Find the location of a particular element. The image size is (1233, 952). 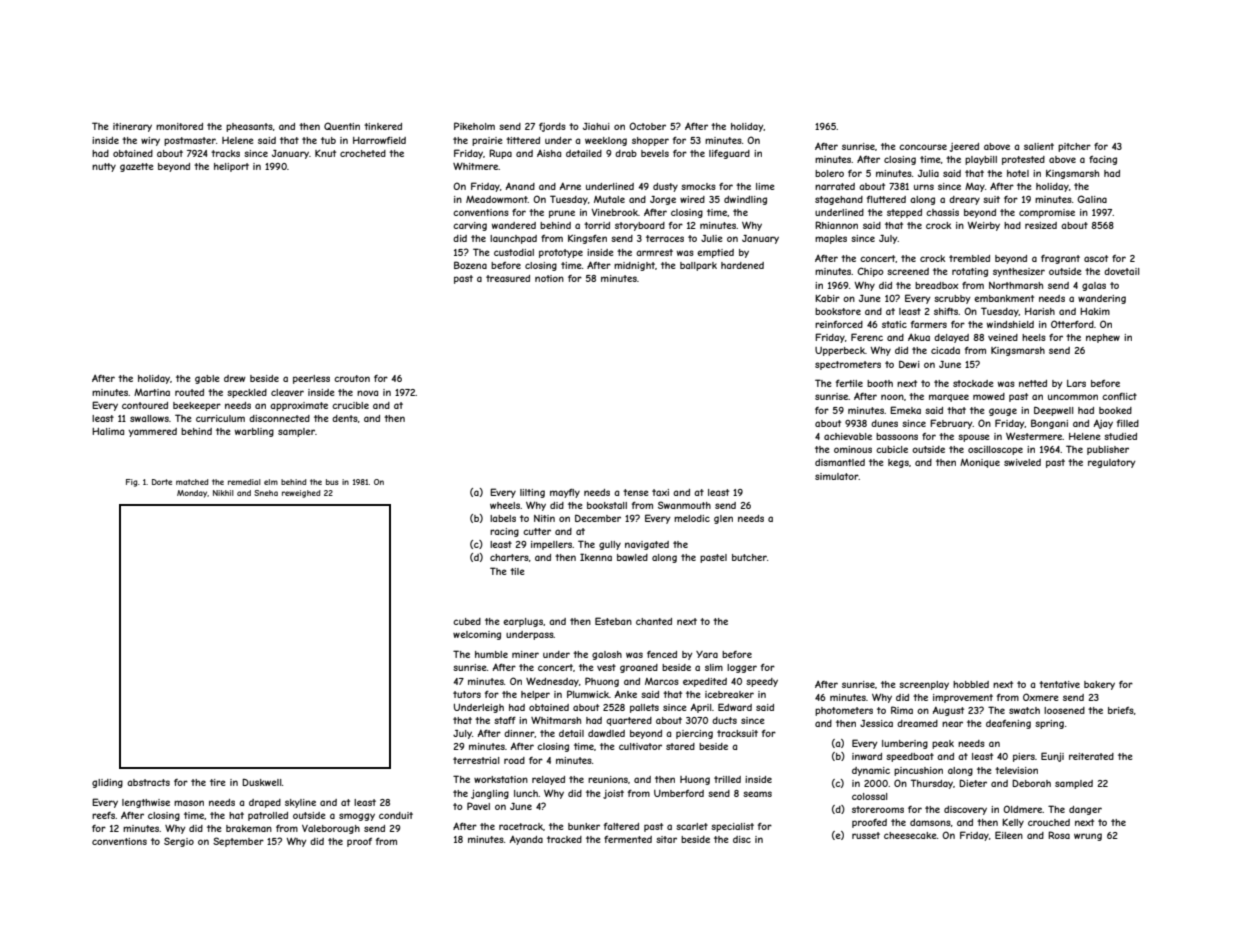

prune is located at coordinates (562, 214).
